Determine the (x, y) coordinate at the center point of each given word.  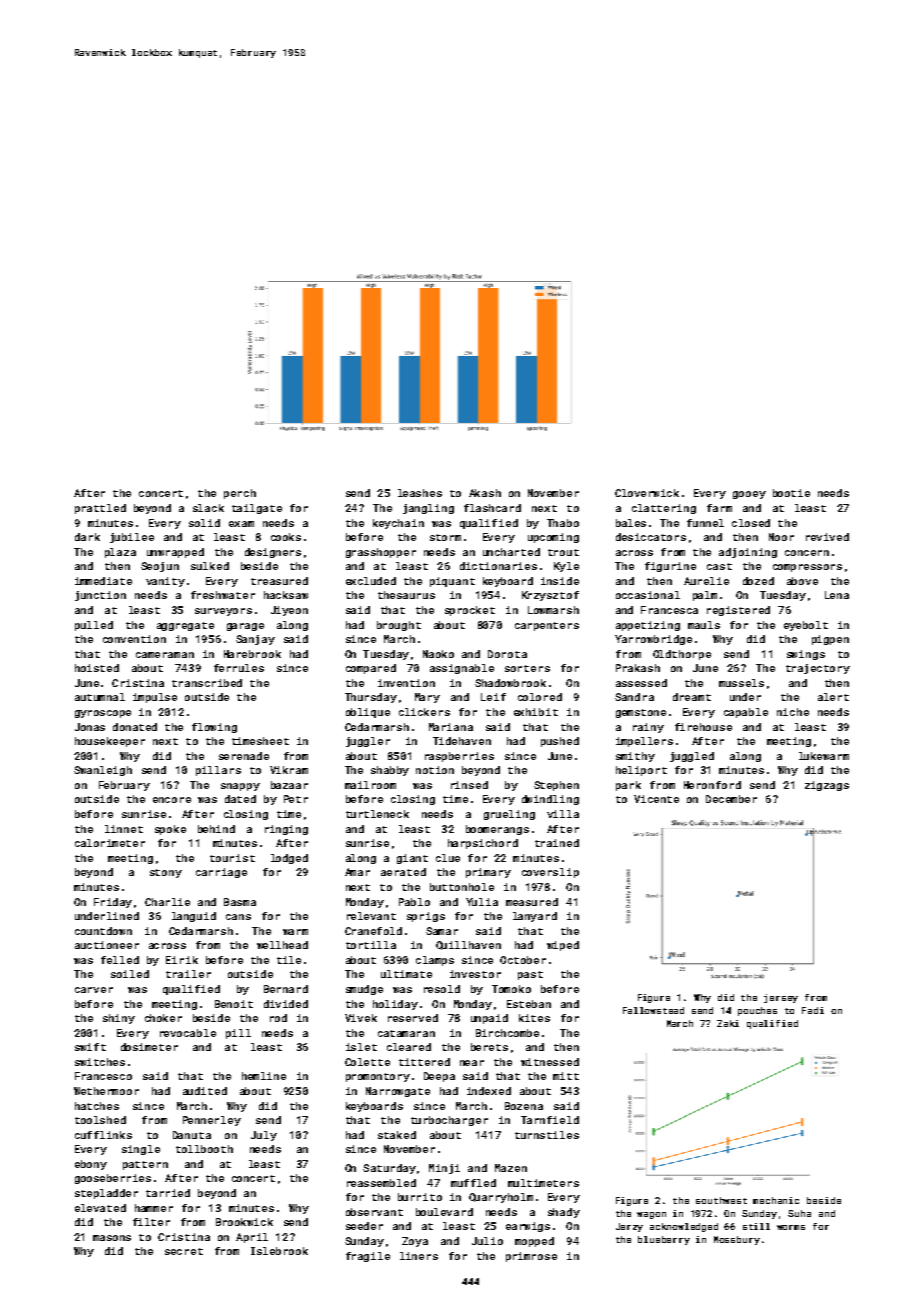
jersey (781, 998)
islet (361, 1047)
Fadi (813, 1010)
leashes (420, 493)
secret (184, 1251)
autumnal (100, 697)
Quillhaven (468, 945)
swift (90, 1047)
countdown (103, 931)
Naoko (438, 654)
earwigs (528, 1227)
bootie (791, 493)
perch (240, 494)
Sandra (634, 697)
